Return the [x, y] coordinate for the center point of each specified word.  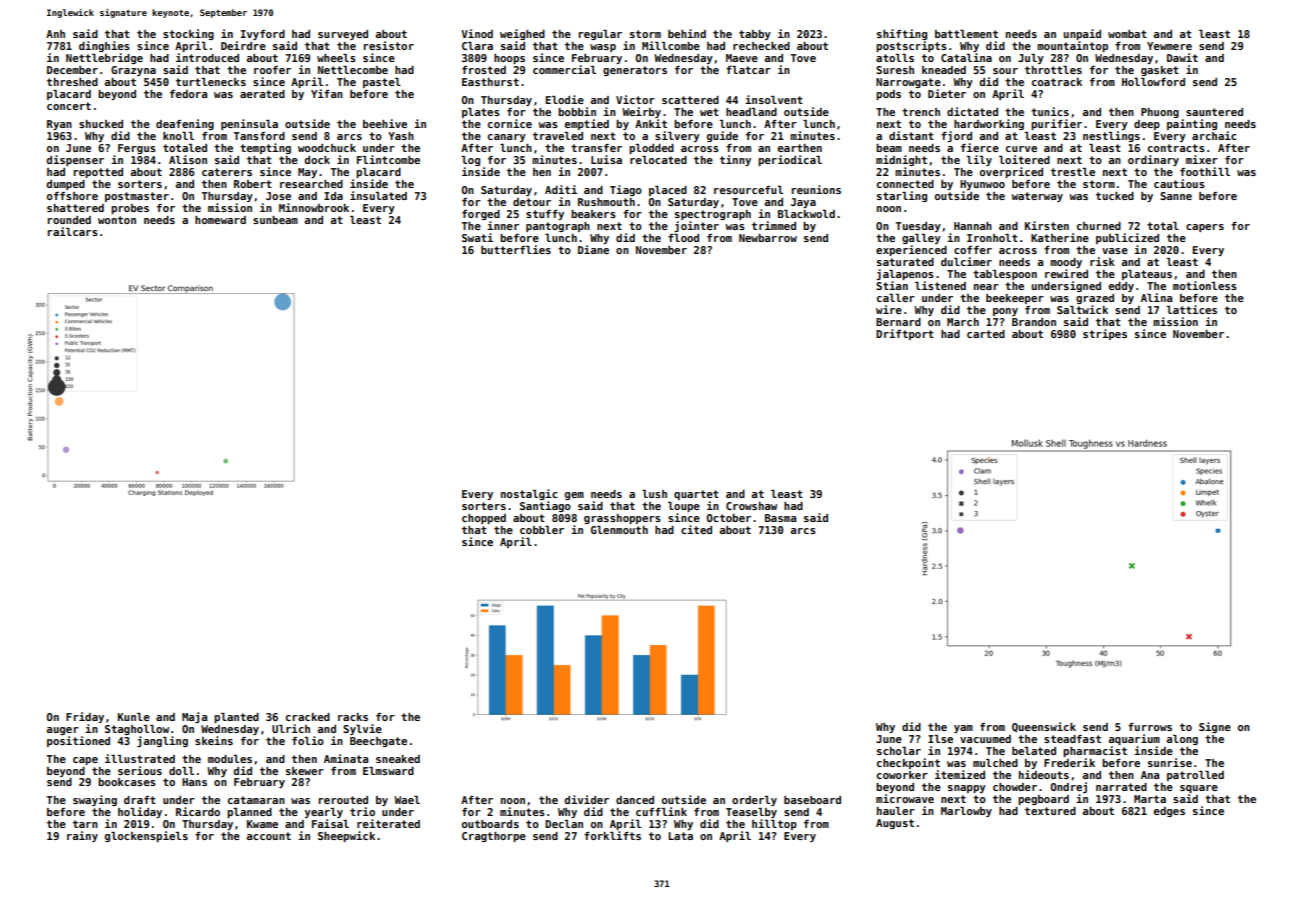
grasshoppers [622, 519]
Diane [593, 249]
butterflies [516, 249]
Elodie [565, 99]
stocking [188, 34]
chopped [484, 519]
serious [140, 770]
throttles [1053, 70]
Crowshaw [751, 506]
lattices [1191, 309]
